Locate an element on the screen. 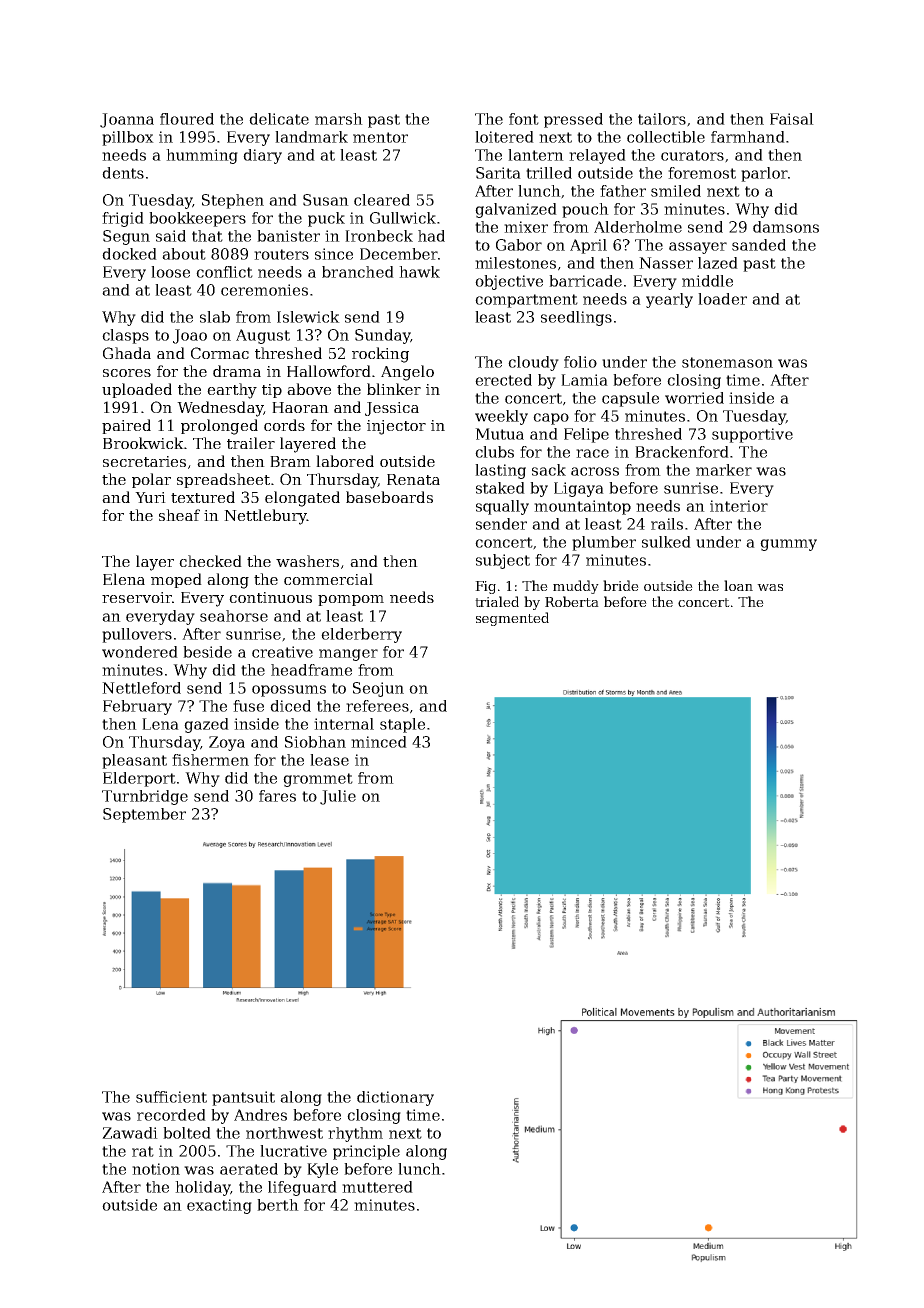  milestones is located at coordinates (515, 263).
